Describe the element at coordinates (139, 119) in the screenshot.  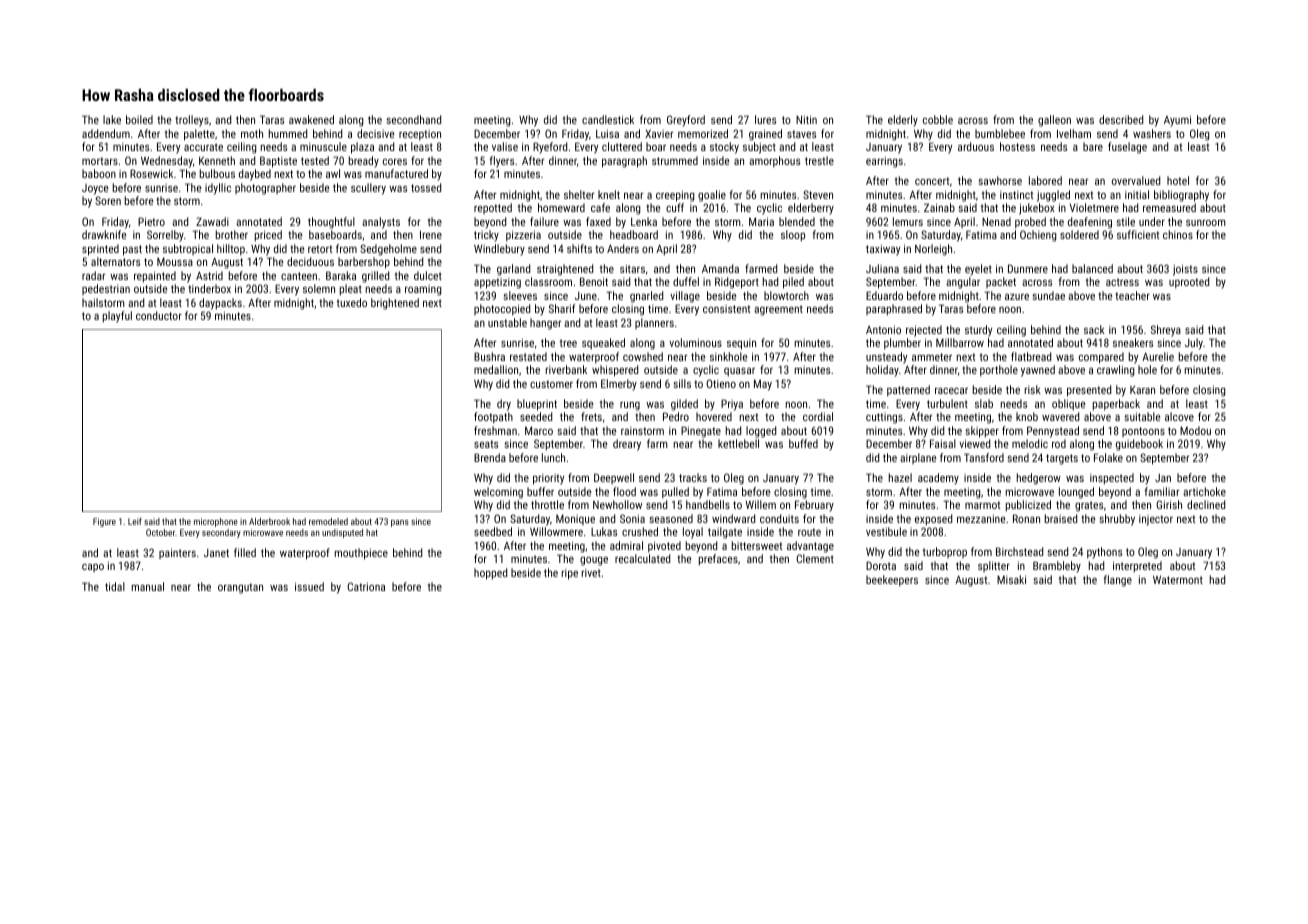
I see `boiled` at that location.
